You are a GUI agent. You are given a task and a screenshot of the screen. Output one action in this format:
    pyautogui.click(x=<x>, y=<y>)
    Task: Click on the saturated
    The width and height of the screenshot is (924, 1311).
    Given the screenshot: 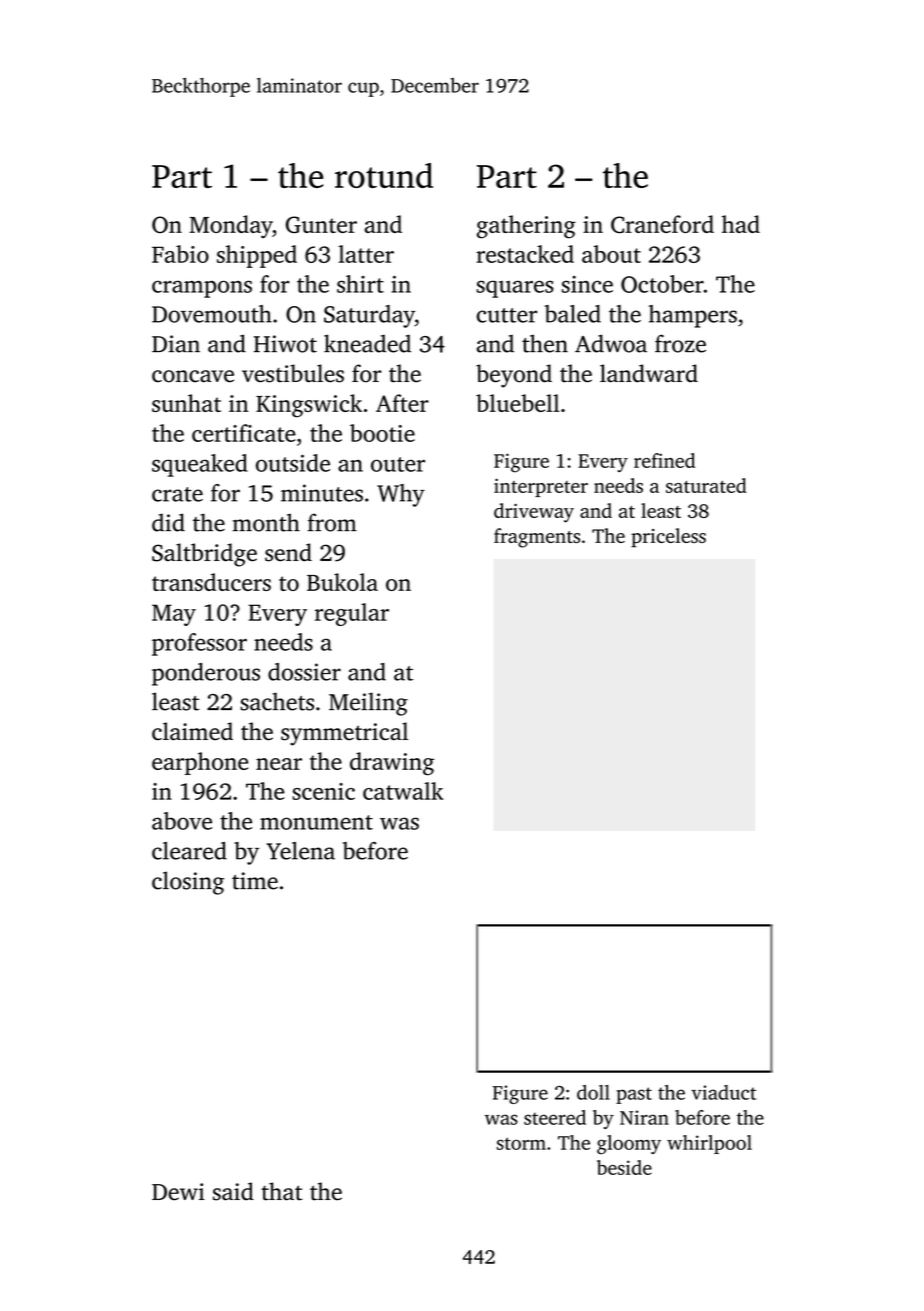 What is the action you would take?
    pyautogui.click(x=706, y=485)
